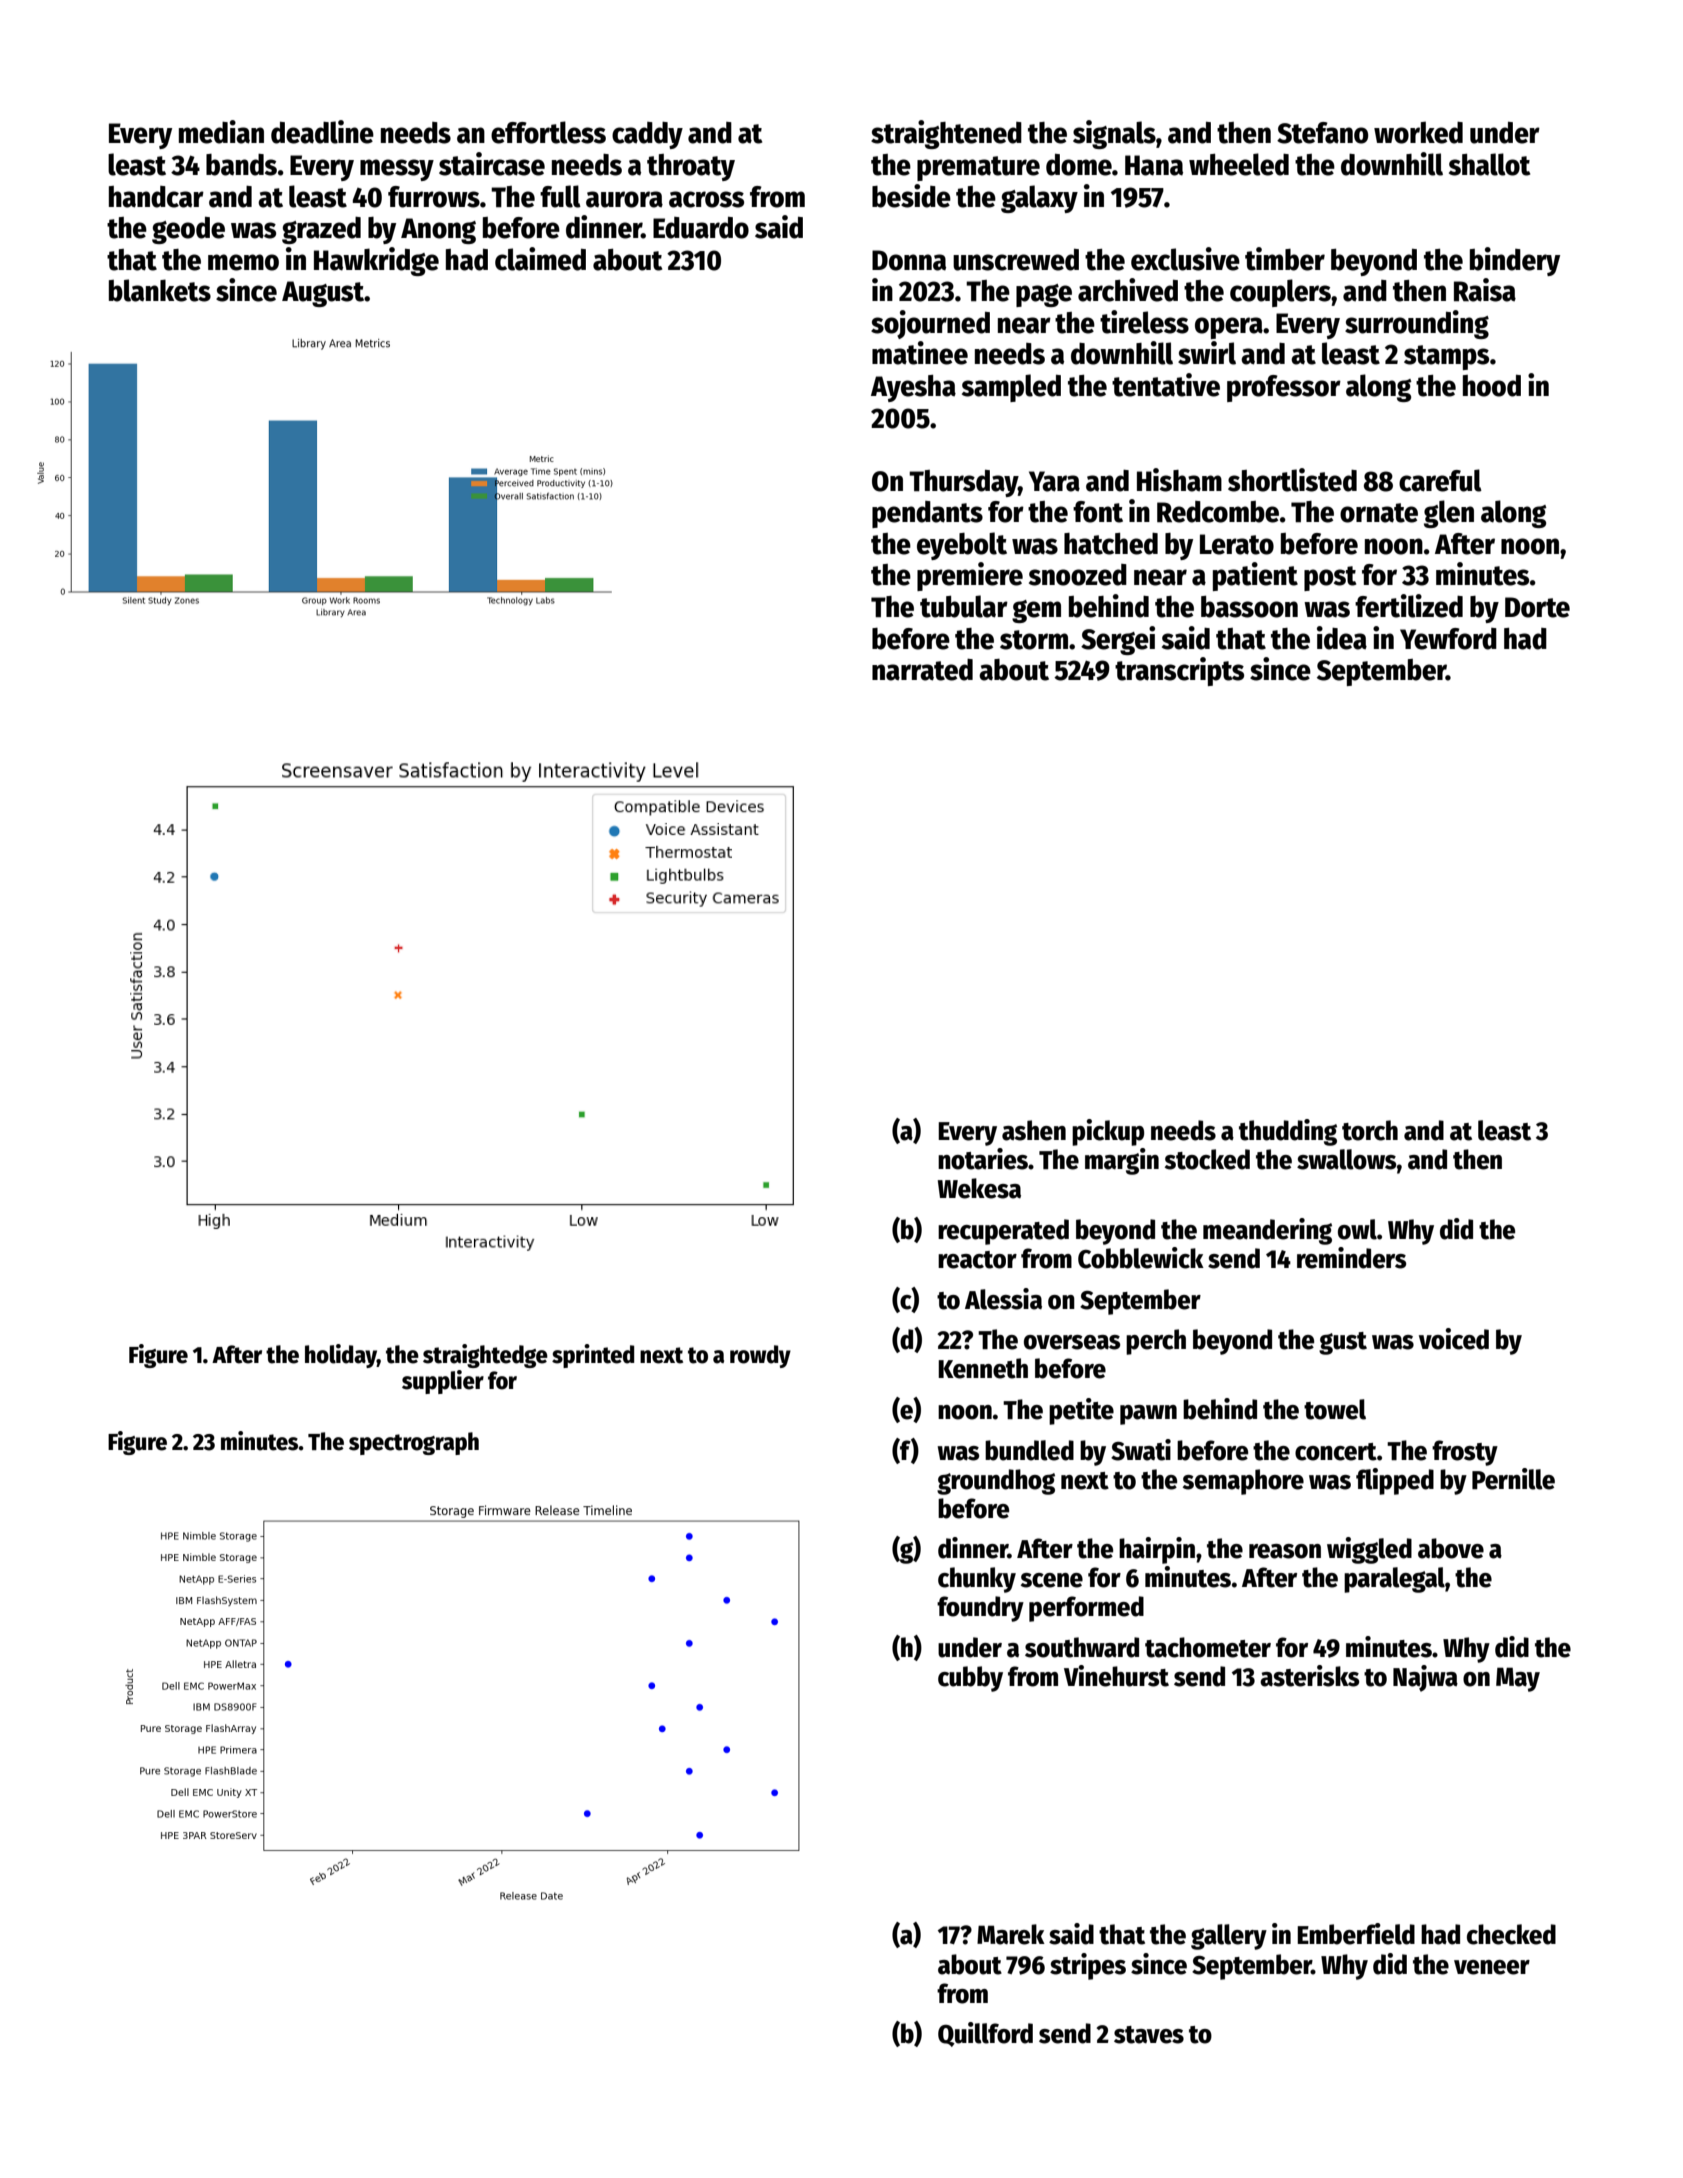 The image size is (1683, 2178). Describe the element at coordinates (1098, 512) in the image. I see `font` at that location.
